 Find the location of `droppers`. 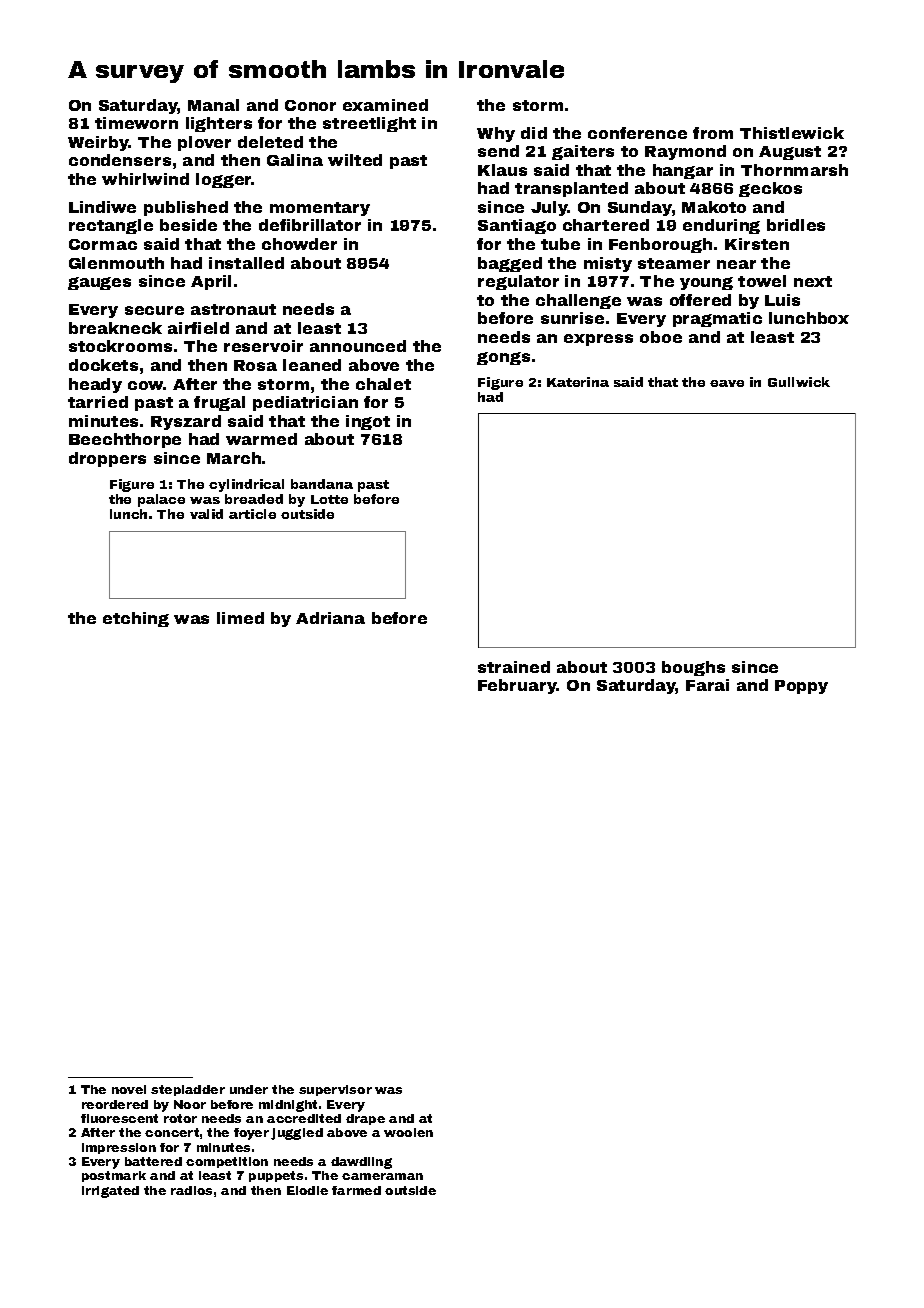

droppers is located at coordinates (107, 459).
